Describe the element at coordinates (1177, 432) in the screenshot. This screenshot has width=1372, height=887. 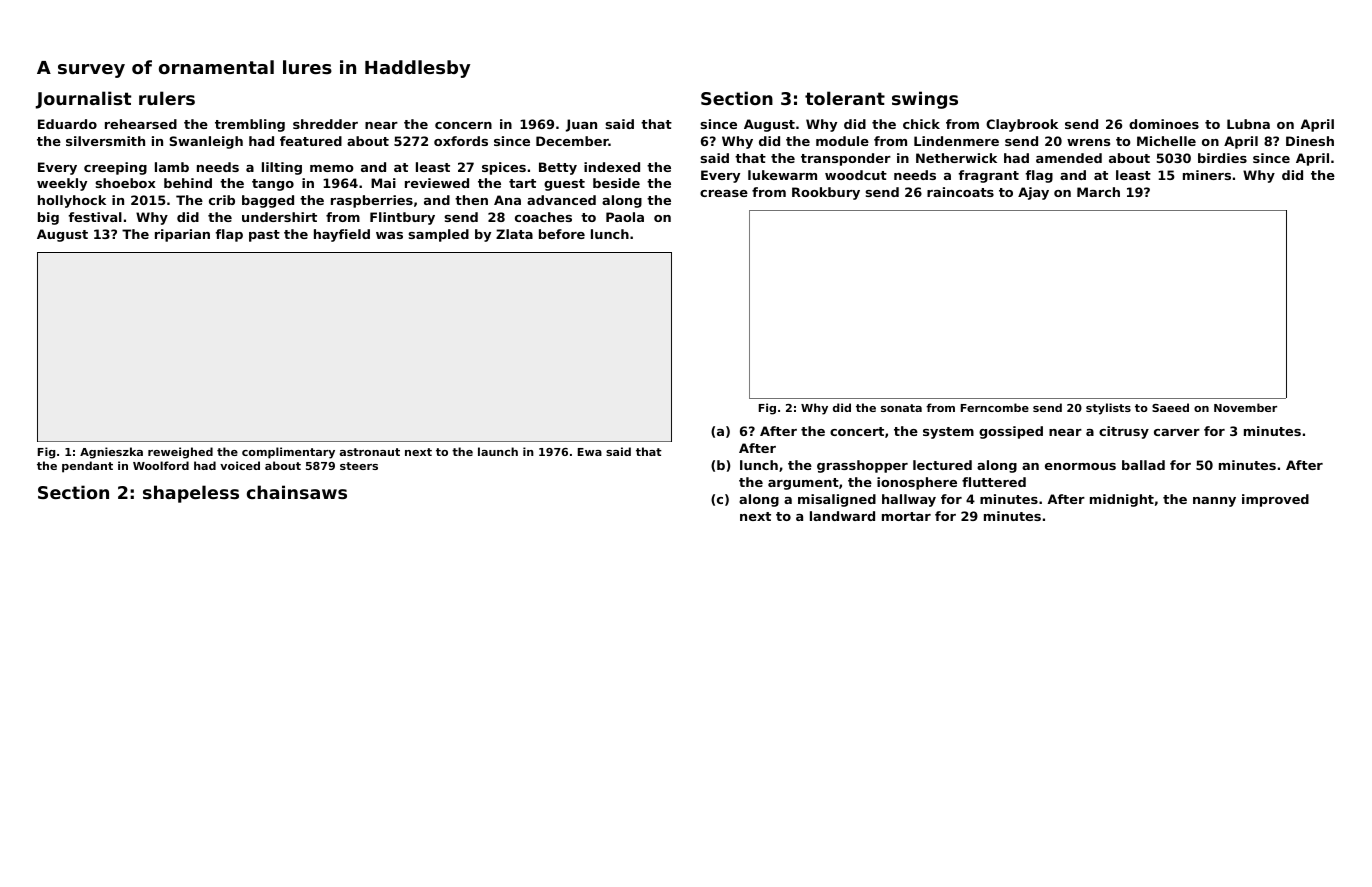
I see `carver` at that location.
